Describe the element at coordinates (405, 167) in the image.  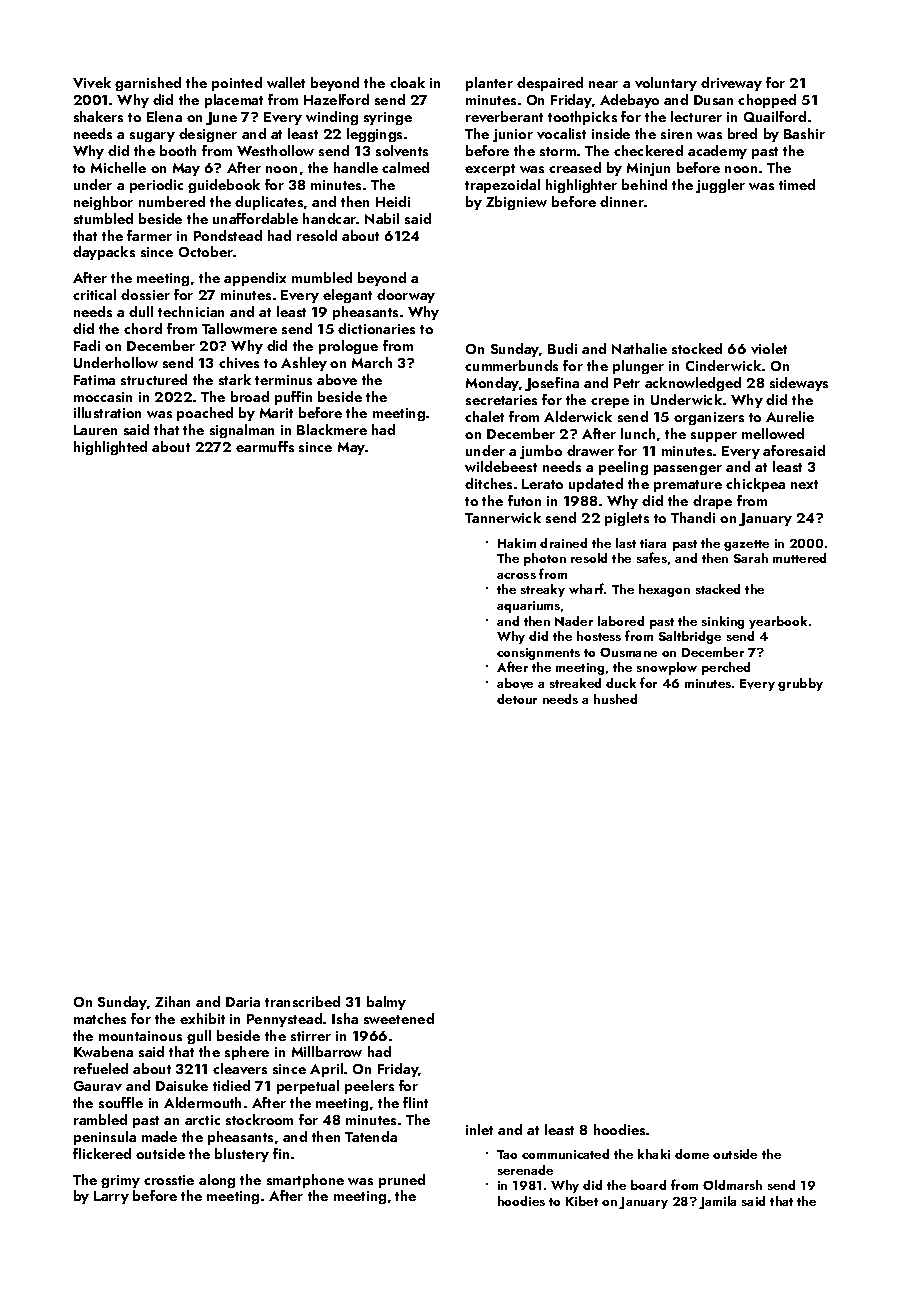
I see `calmed` at that location.
